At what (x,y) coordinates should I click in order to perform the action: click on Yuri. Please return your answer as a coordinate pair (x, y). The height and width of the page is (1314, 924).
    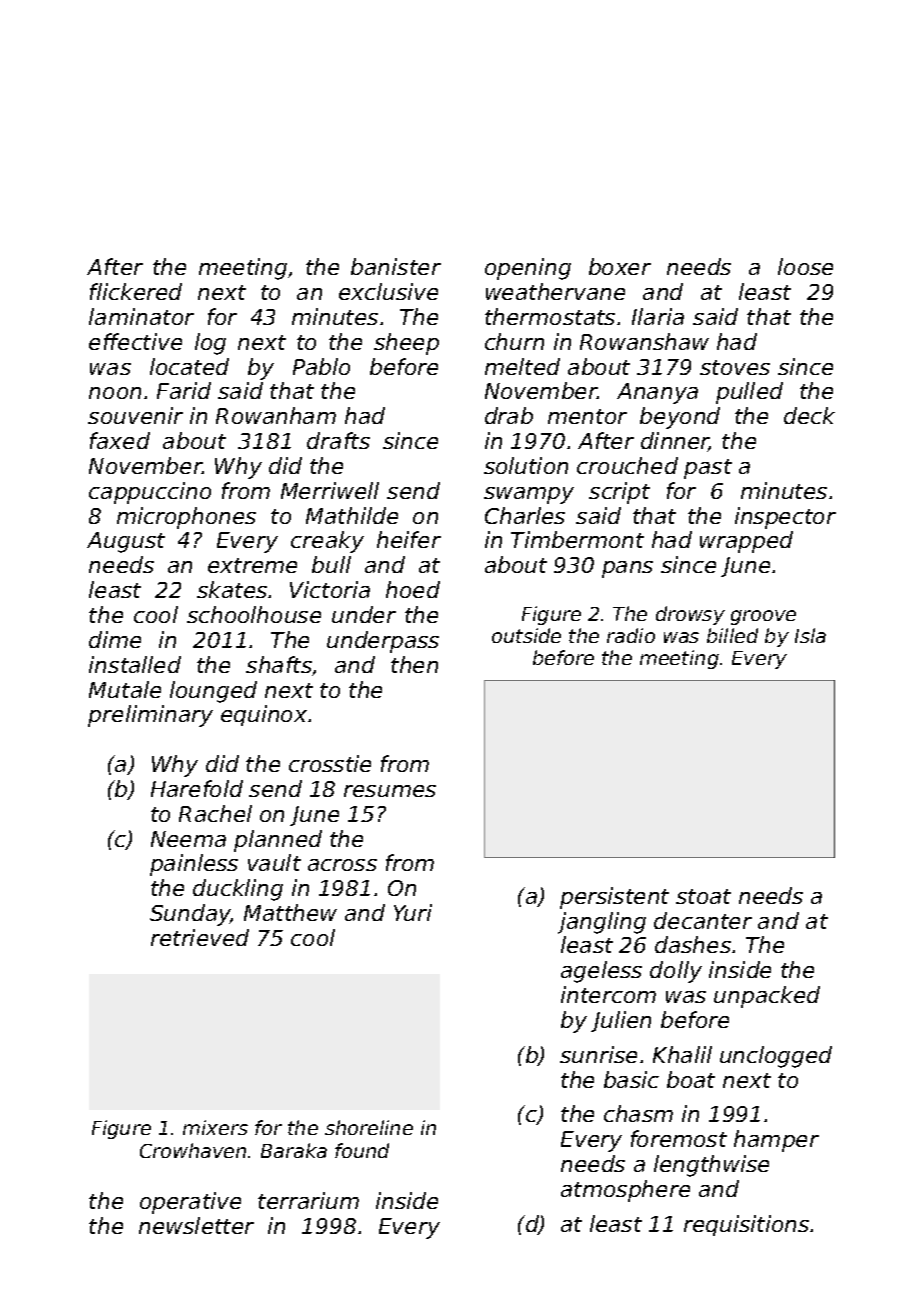
    Looking at the image, I should click on (413, 912).
